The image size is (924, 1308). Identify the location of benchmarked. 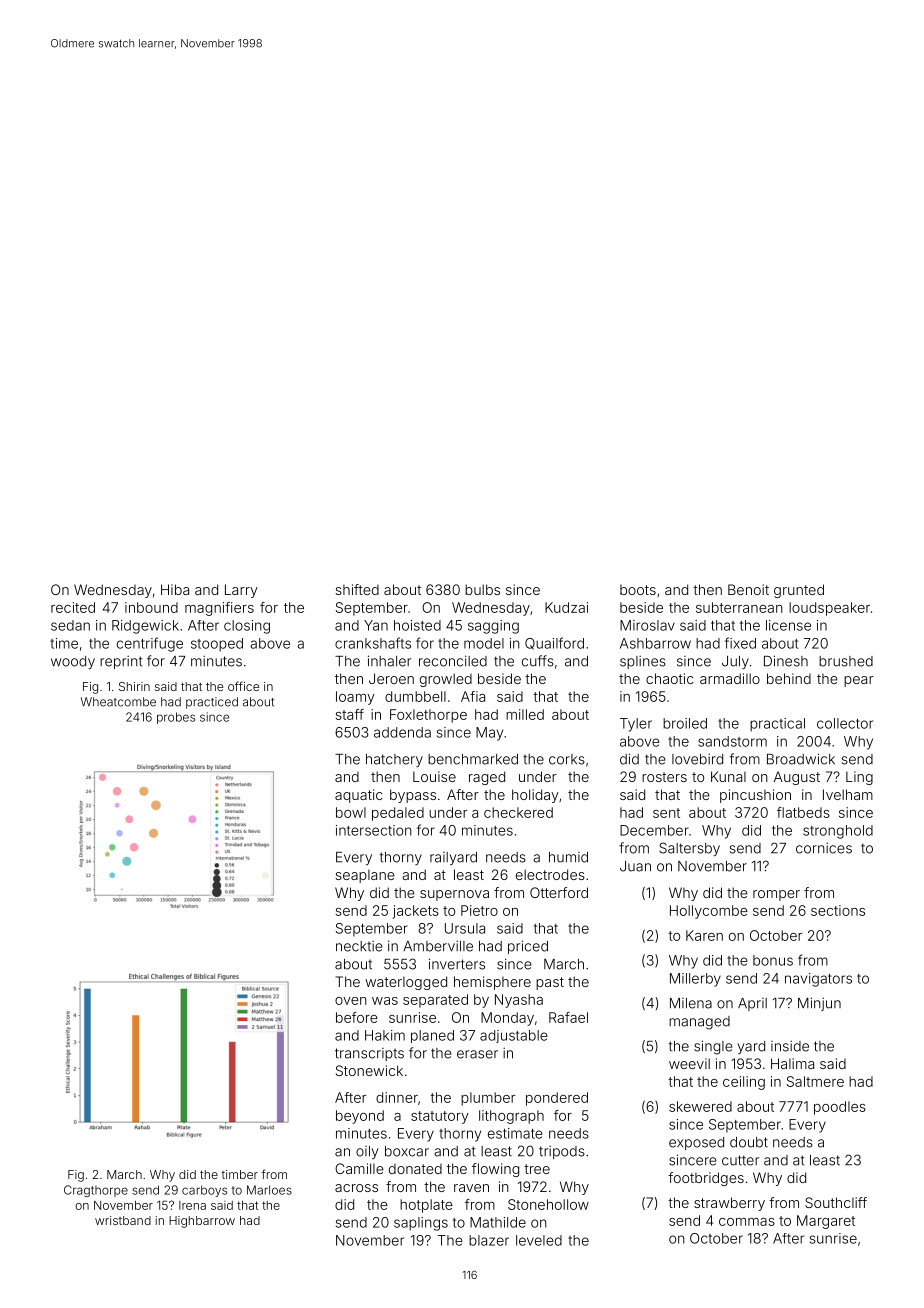
(473, 759).
